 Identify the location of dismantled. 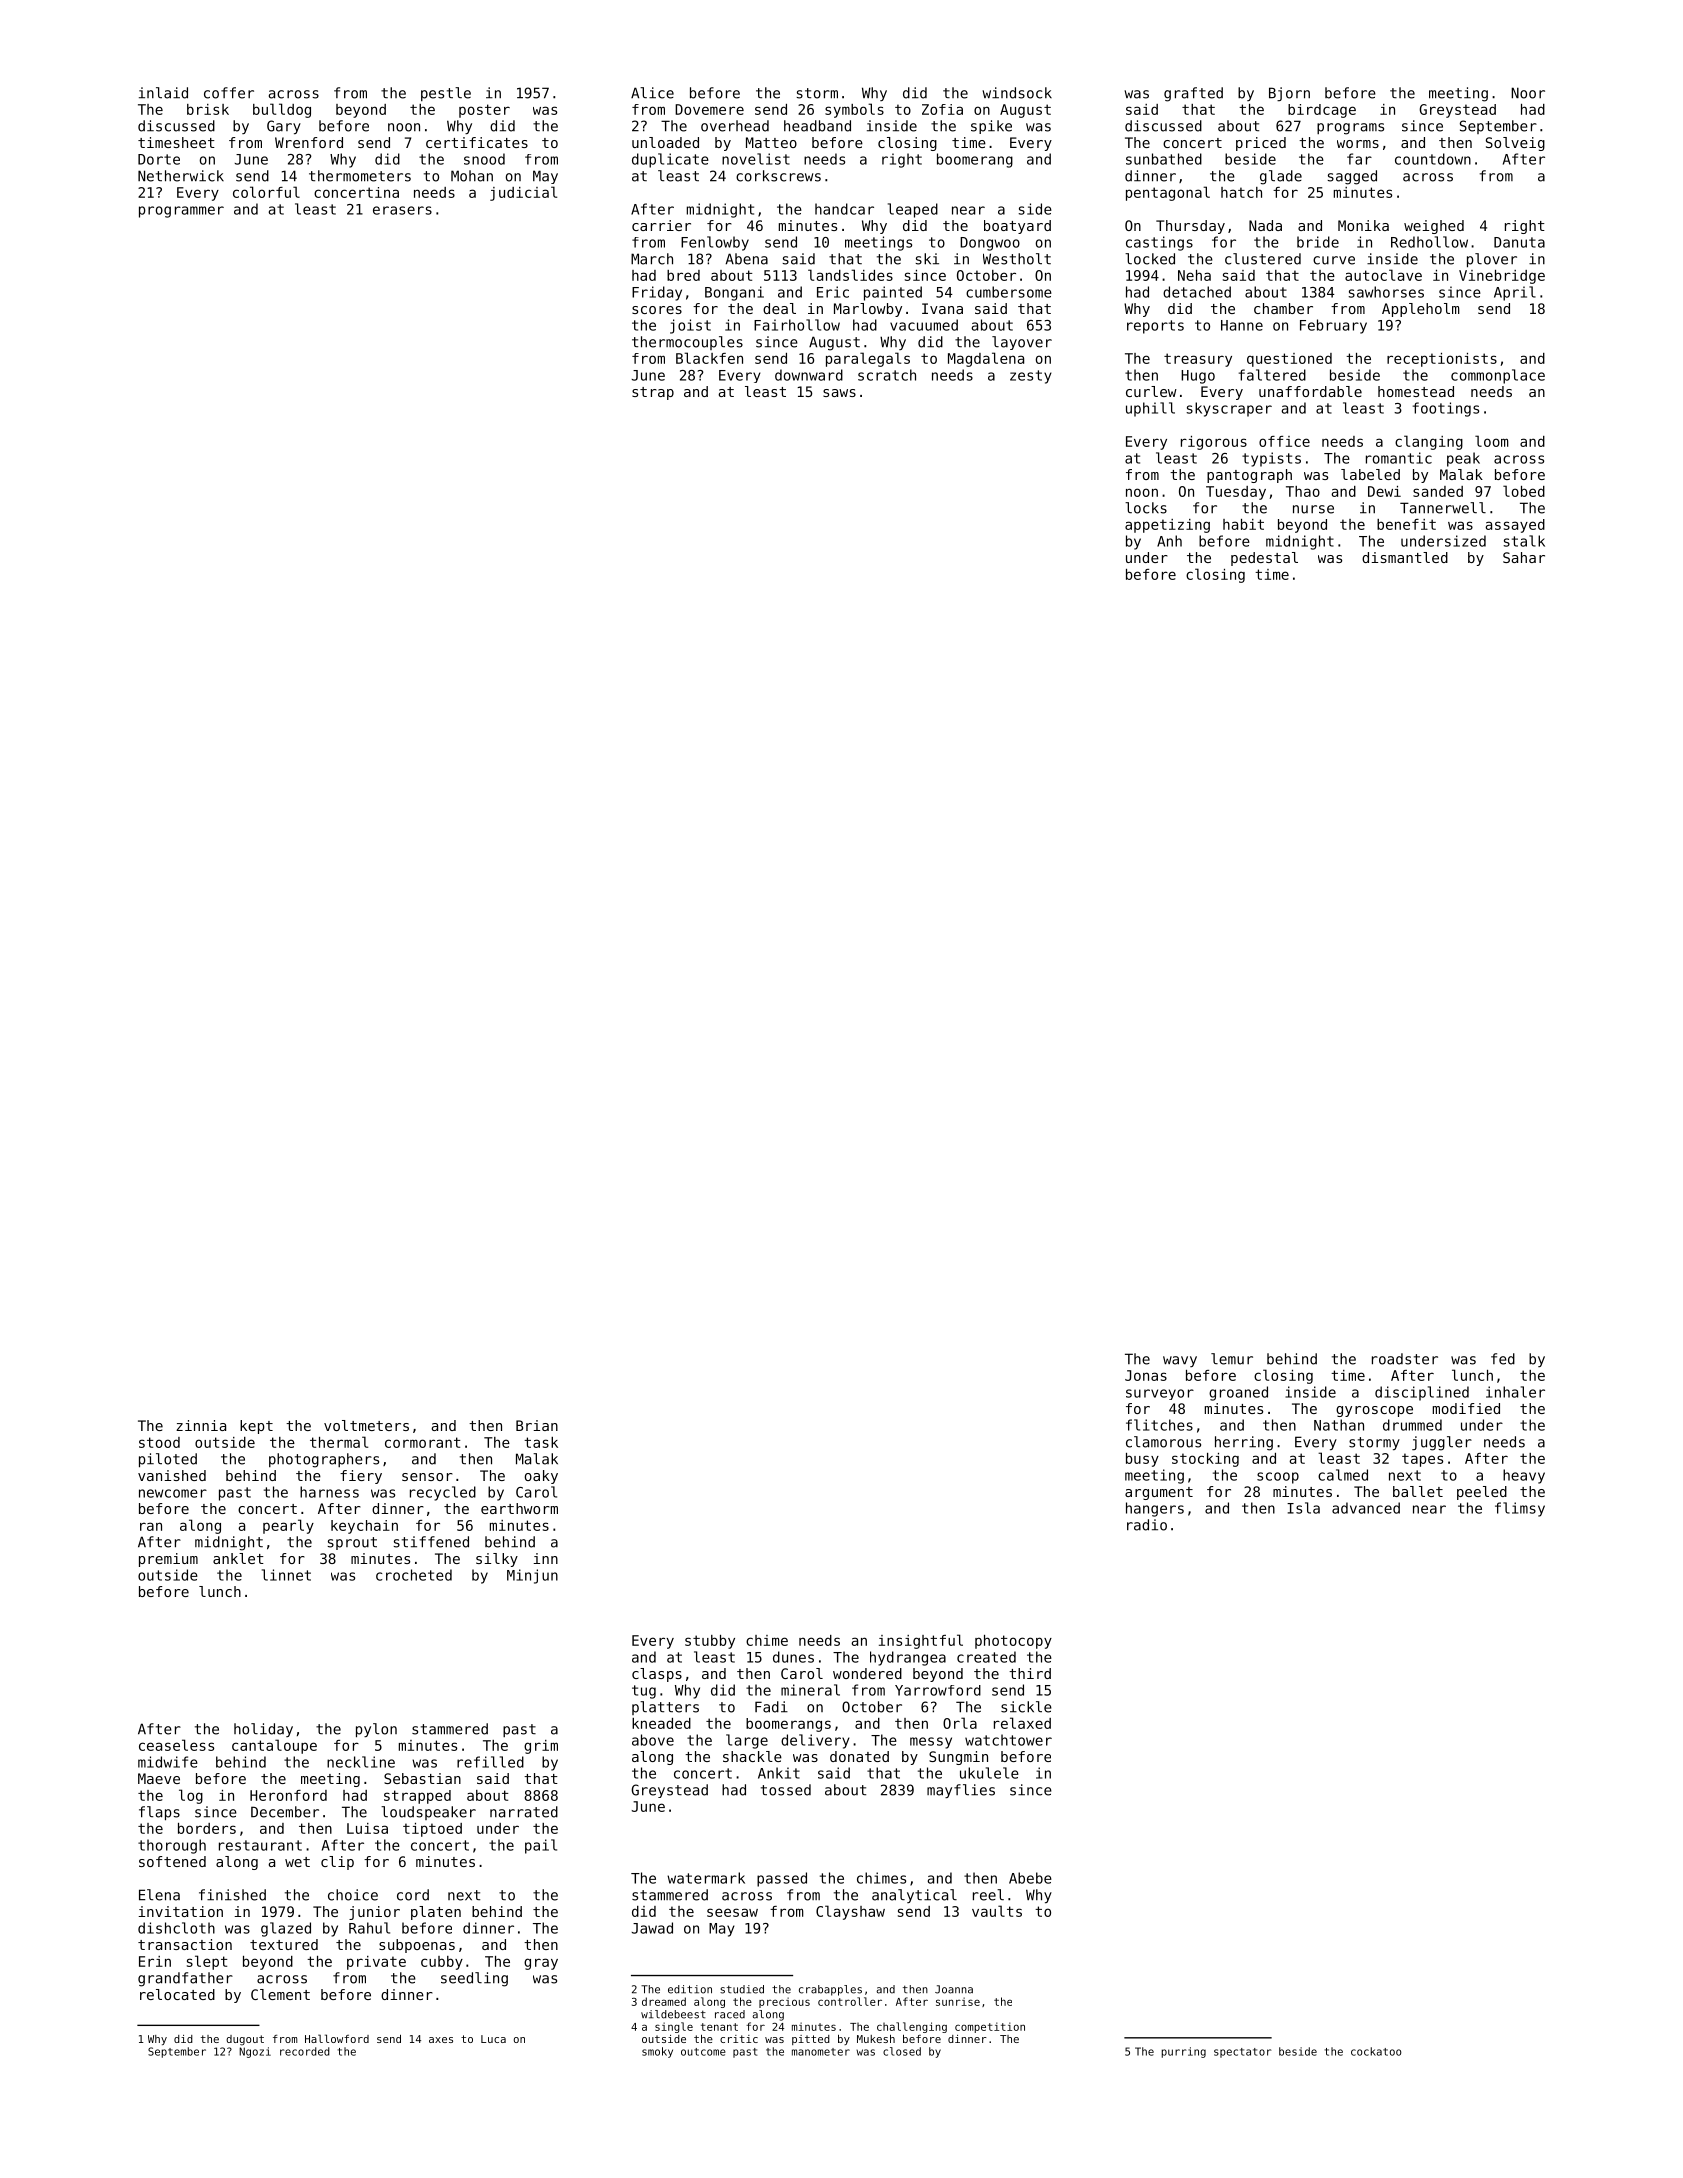
(1405, 557).
